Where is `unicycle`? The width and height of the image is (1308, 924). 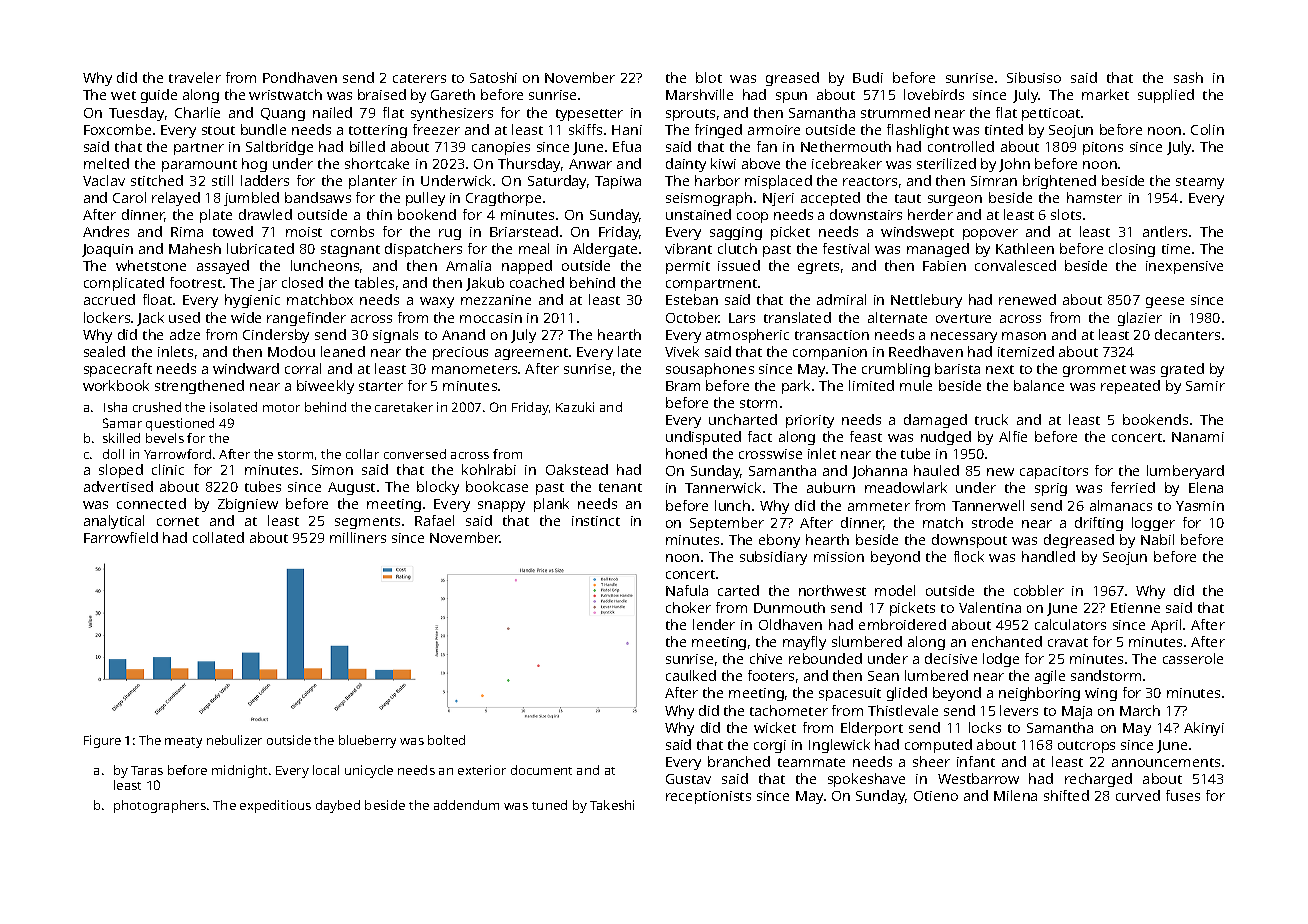
unicycle is located at coordinates (369, 771).
